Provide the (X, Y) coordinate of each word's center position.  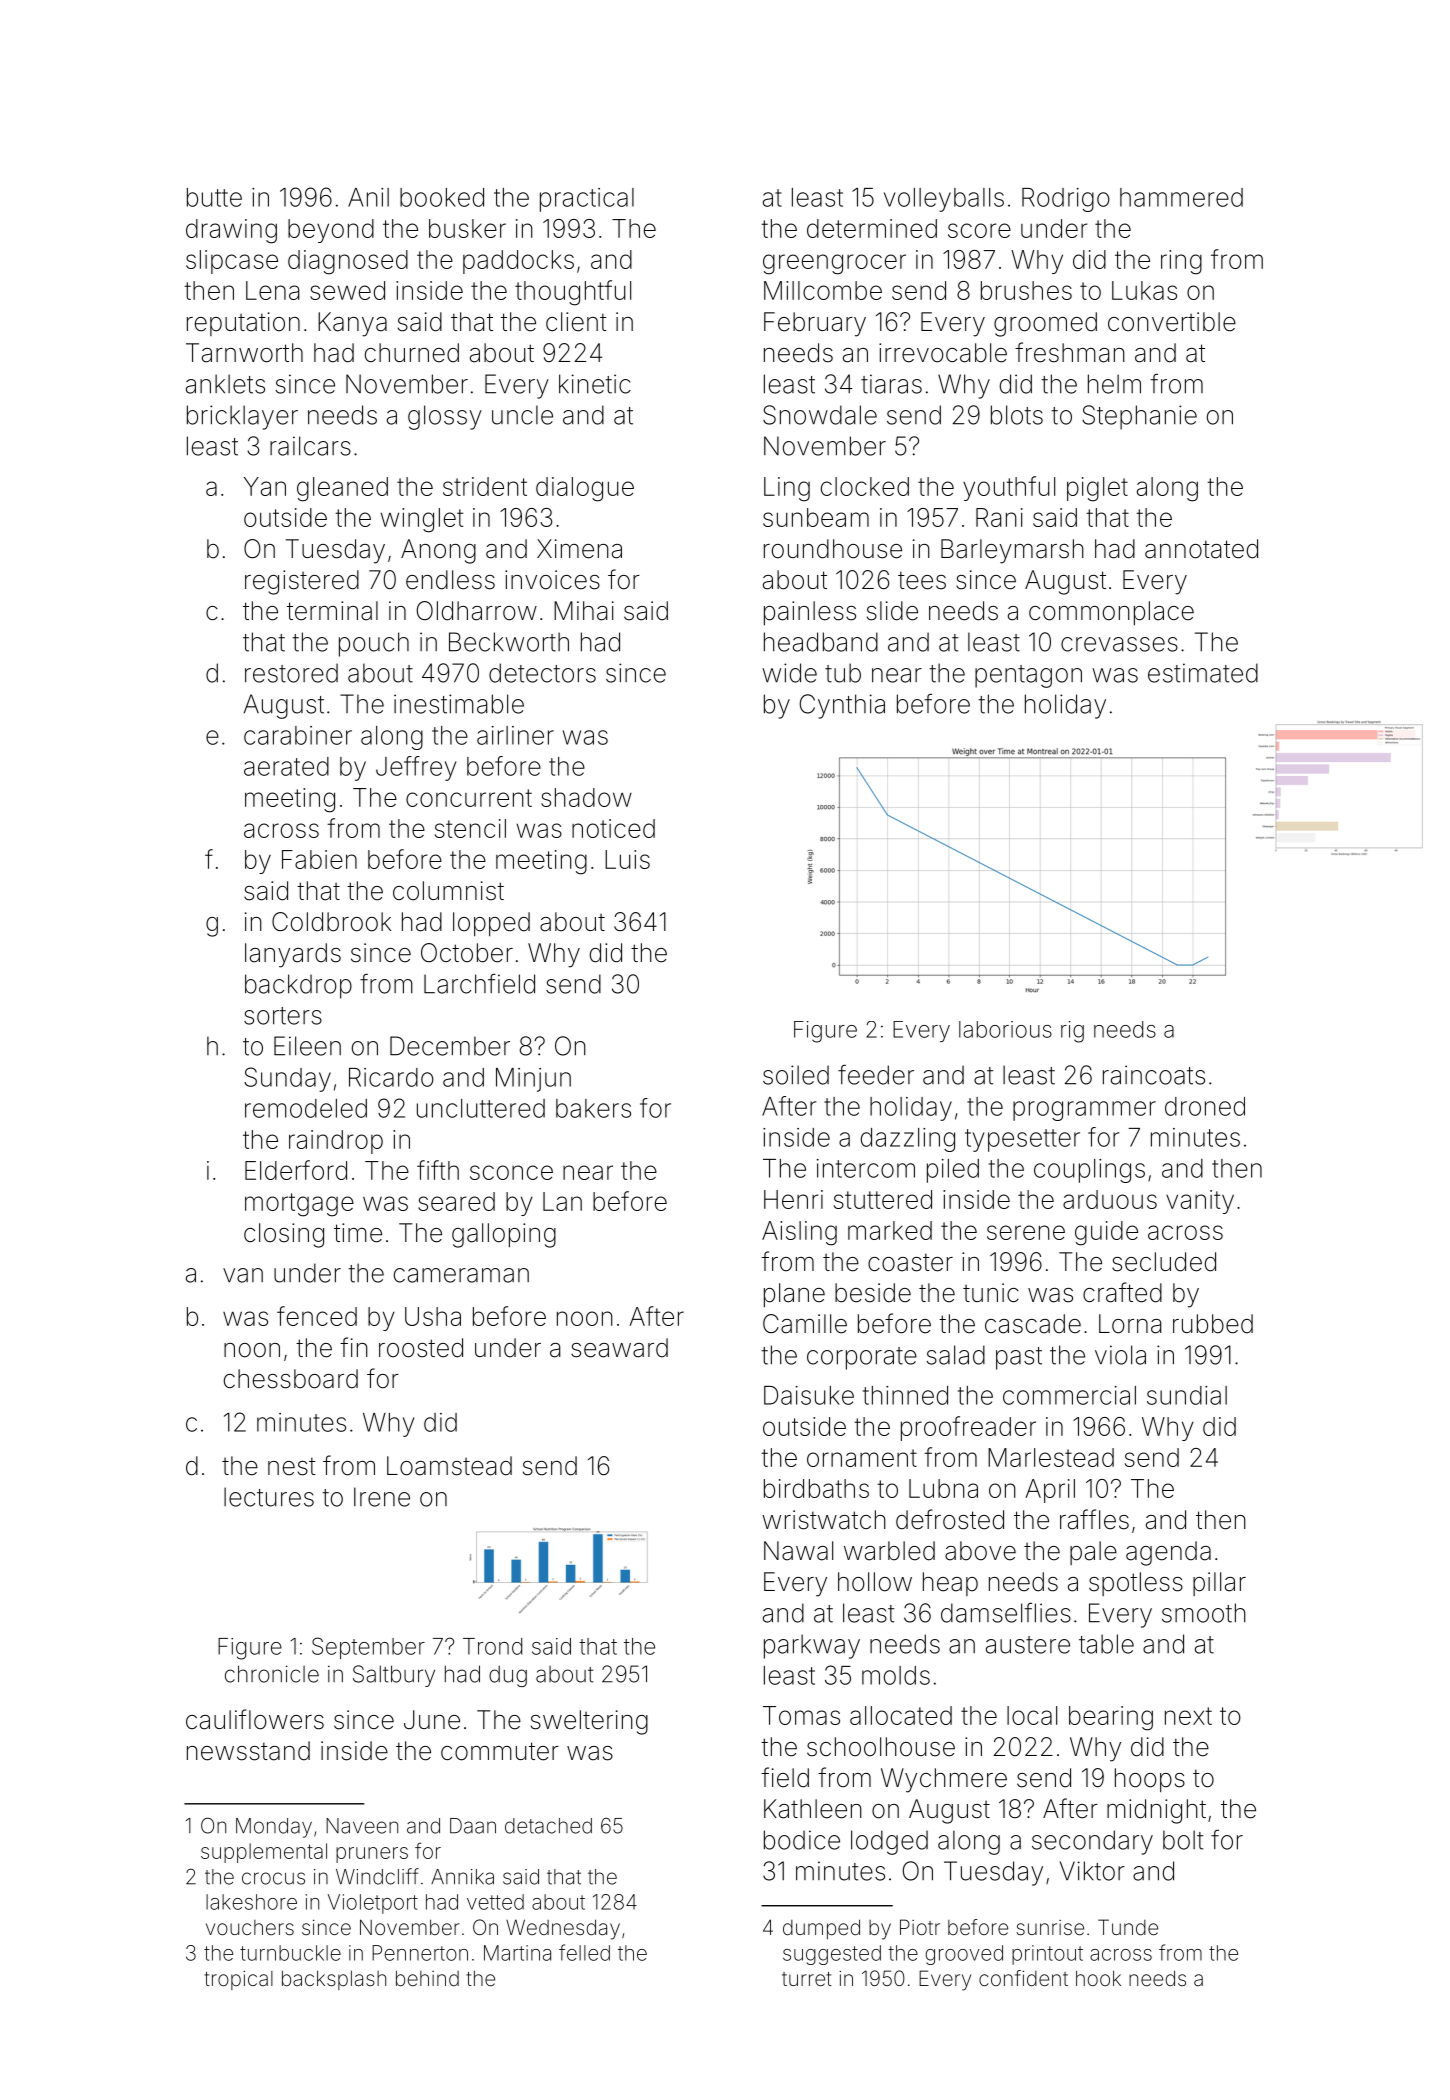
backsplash (334, 1980)
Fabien (319, 859)
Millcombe (823, 290)
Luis (627, 859)
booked (442, 197)
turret (807, 1979)
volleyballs (944, 200)
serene (1026, 1232)
